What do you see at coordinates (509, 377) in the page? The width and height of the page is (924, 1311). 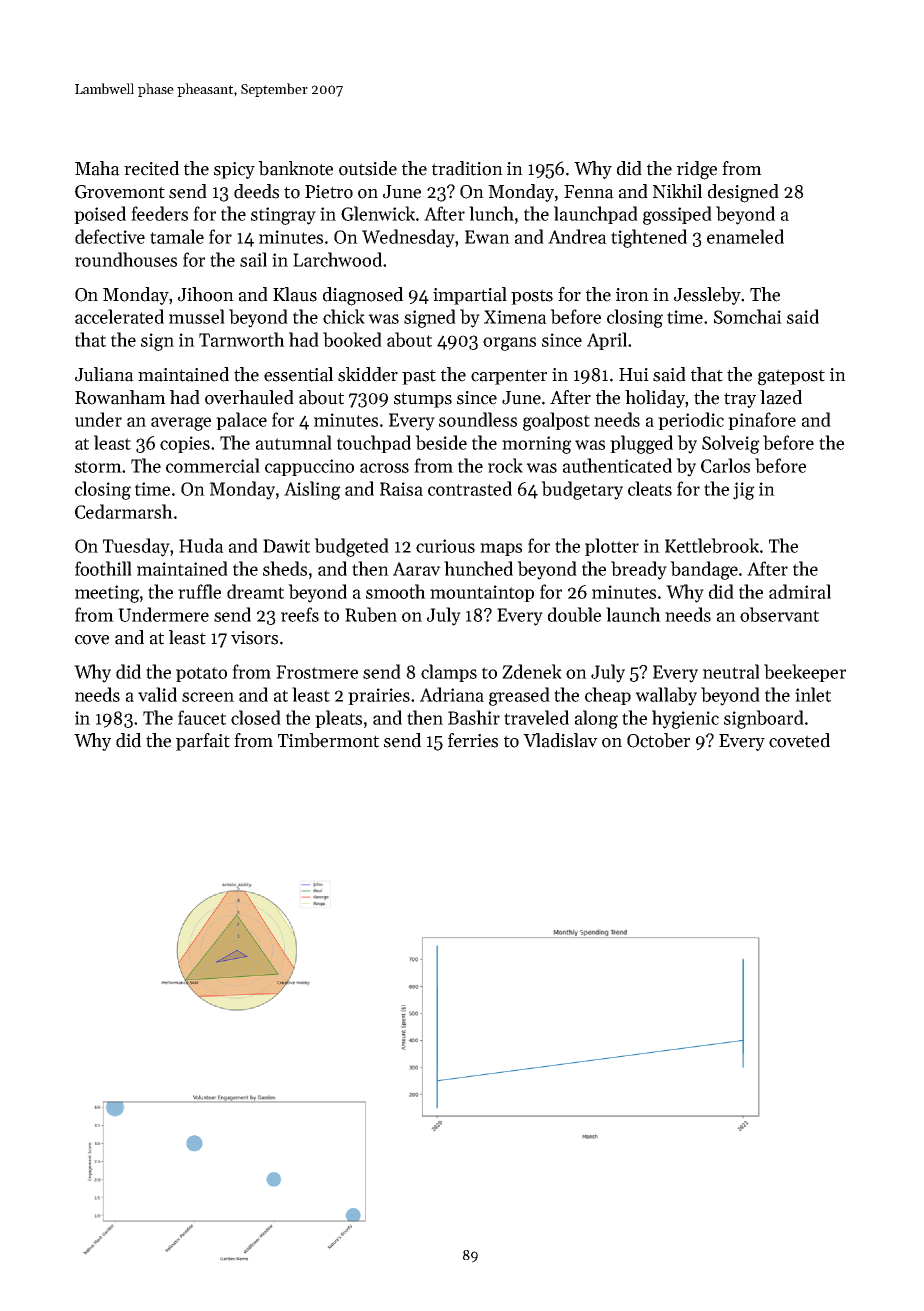 I see `carpenter` at bounding box center [509, 377].
